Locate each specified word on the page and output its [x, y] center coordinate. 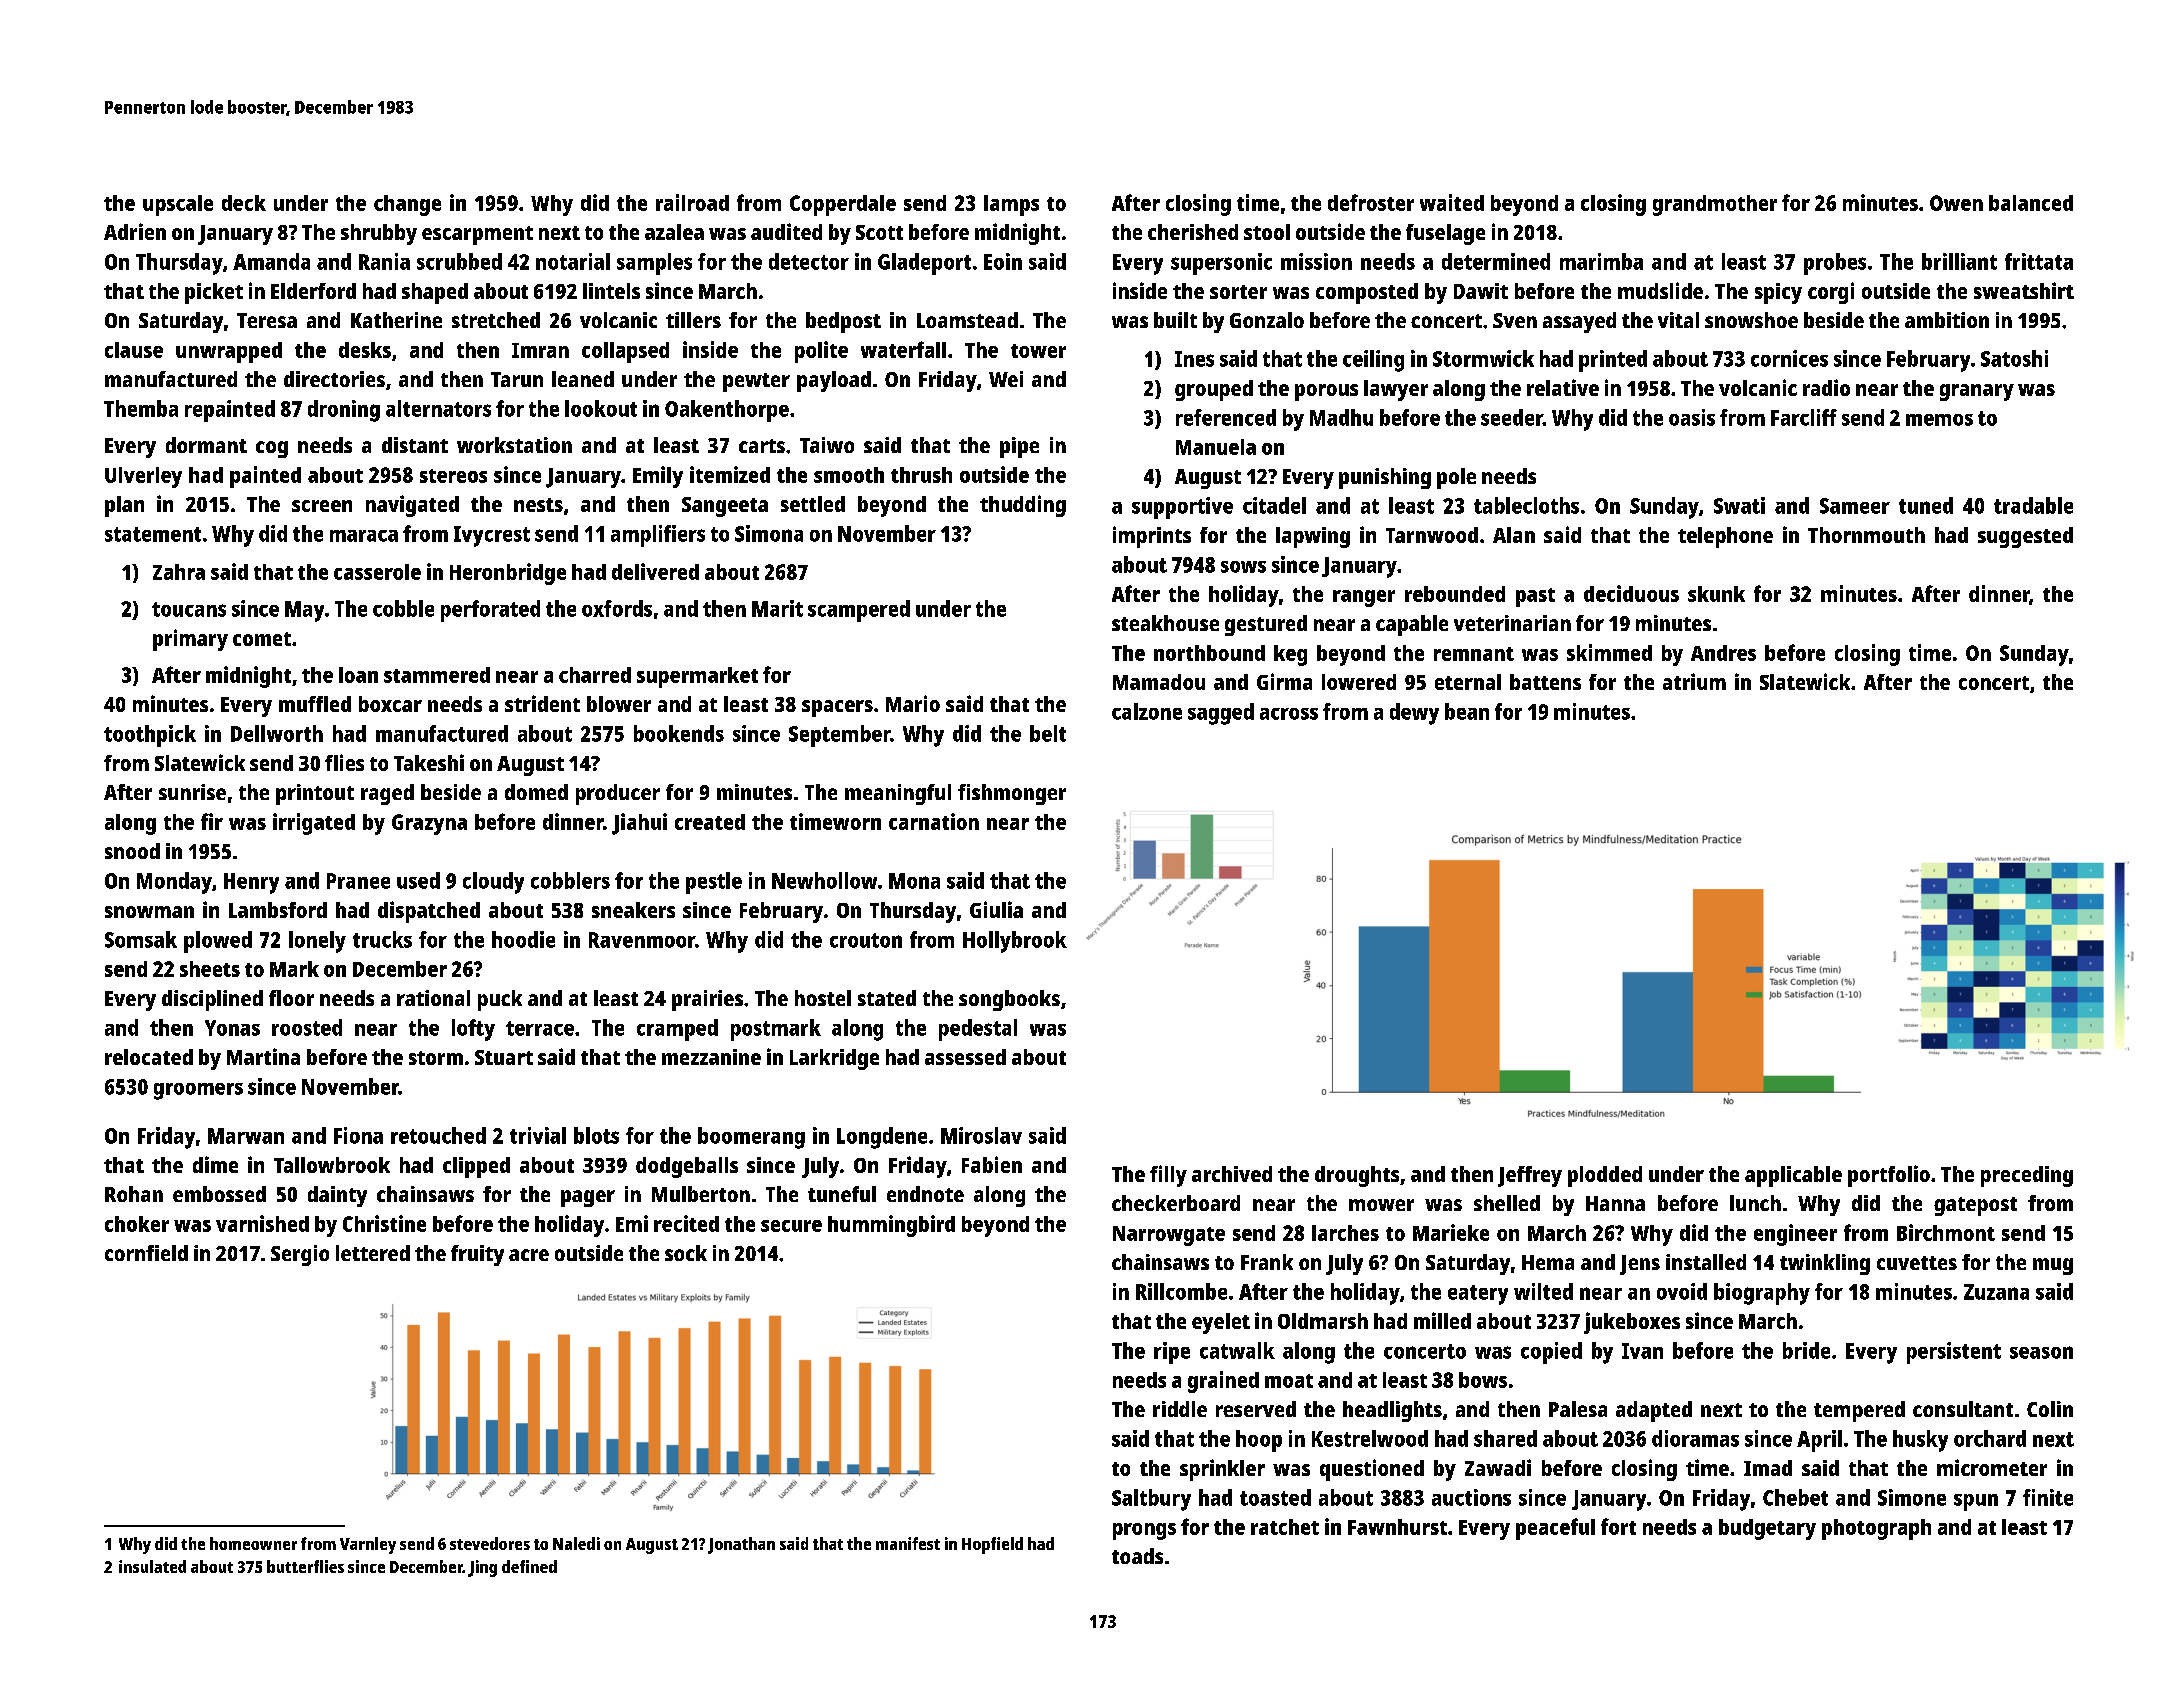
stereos [453, 476]
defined [529, 1566]
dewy [1414, 714]
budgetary [1767, 1529]
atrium [1694, 681]
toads [1137, 1556]
